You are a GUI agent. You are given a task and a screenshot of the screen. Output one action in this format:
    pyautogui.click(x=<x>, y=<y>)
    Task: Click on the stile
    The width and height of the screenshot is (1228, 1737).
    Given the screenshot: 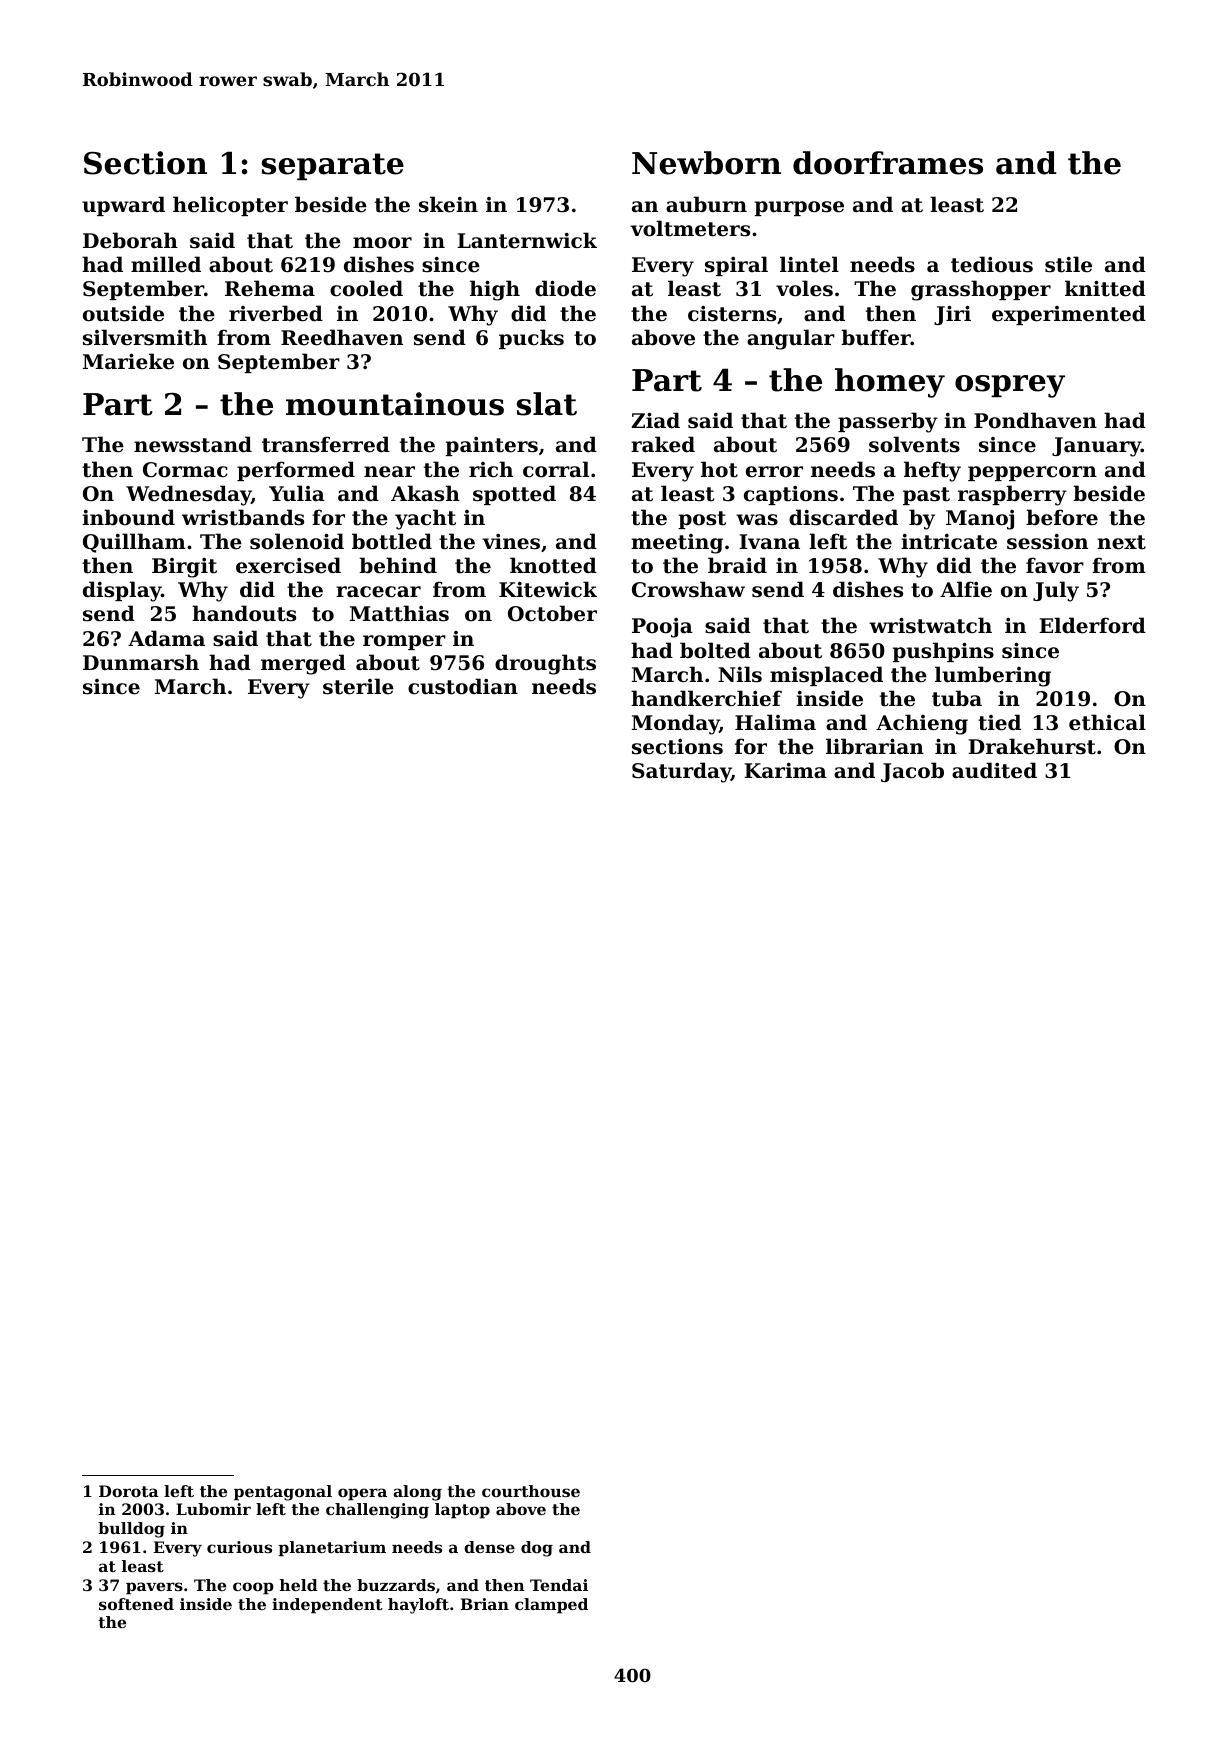 What is the action you would take?
    pyautogui.click(x=1068, y=264)
